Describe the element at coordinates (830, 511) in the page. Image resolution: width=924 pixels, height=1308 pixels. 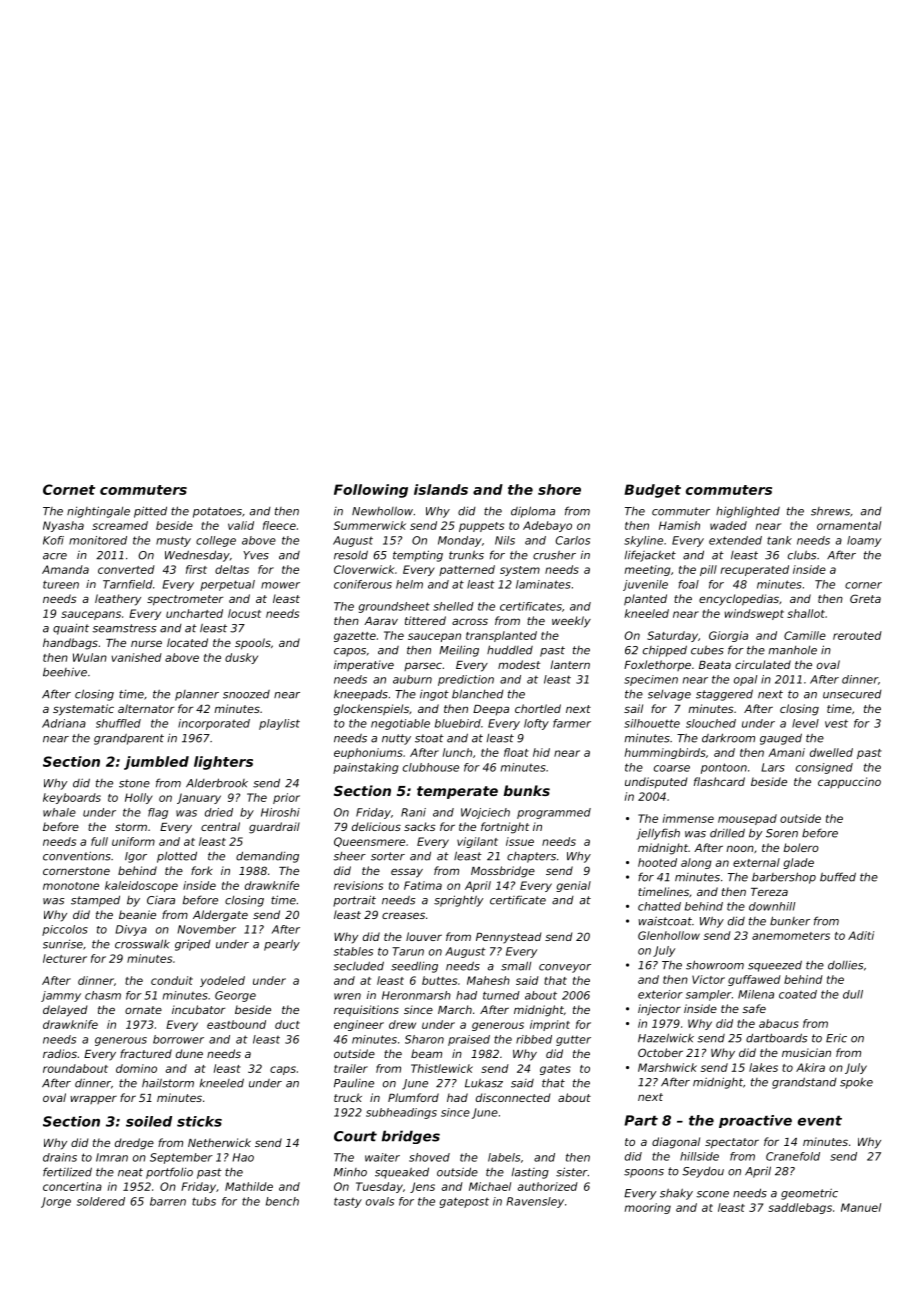
I see `shrews` at that location.
